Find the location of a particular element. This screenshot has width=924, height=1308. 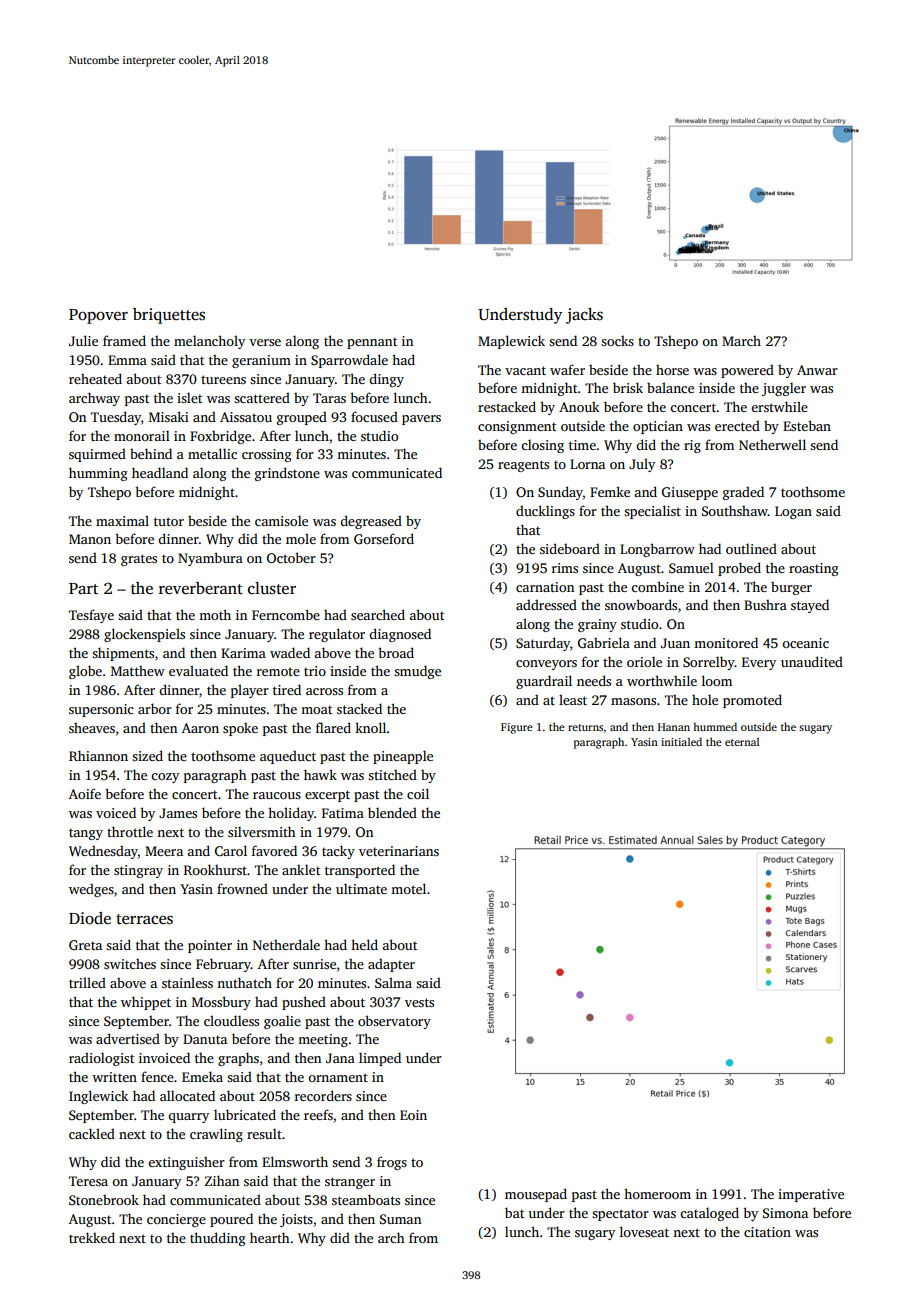

stitched is located at coordinates (392, 774).
